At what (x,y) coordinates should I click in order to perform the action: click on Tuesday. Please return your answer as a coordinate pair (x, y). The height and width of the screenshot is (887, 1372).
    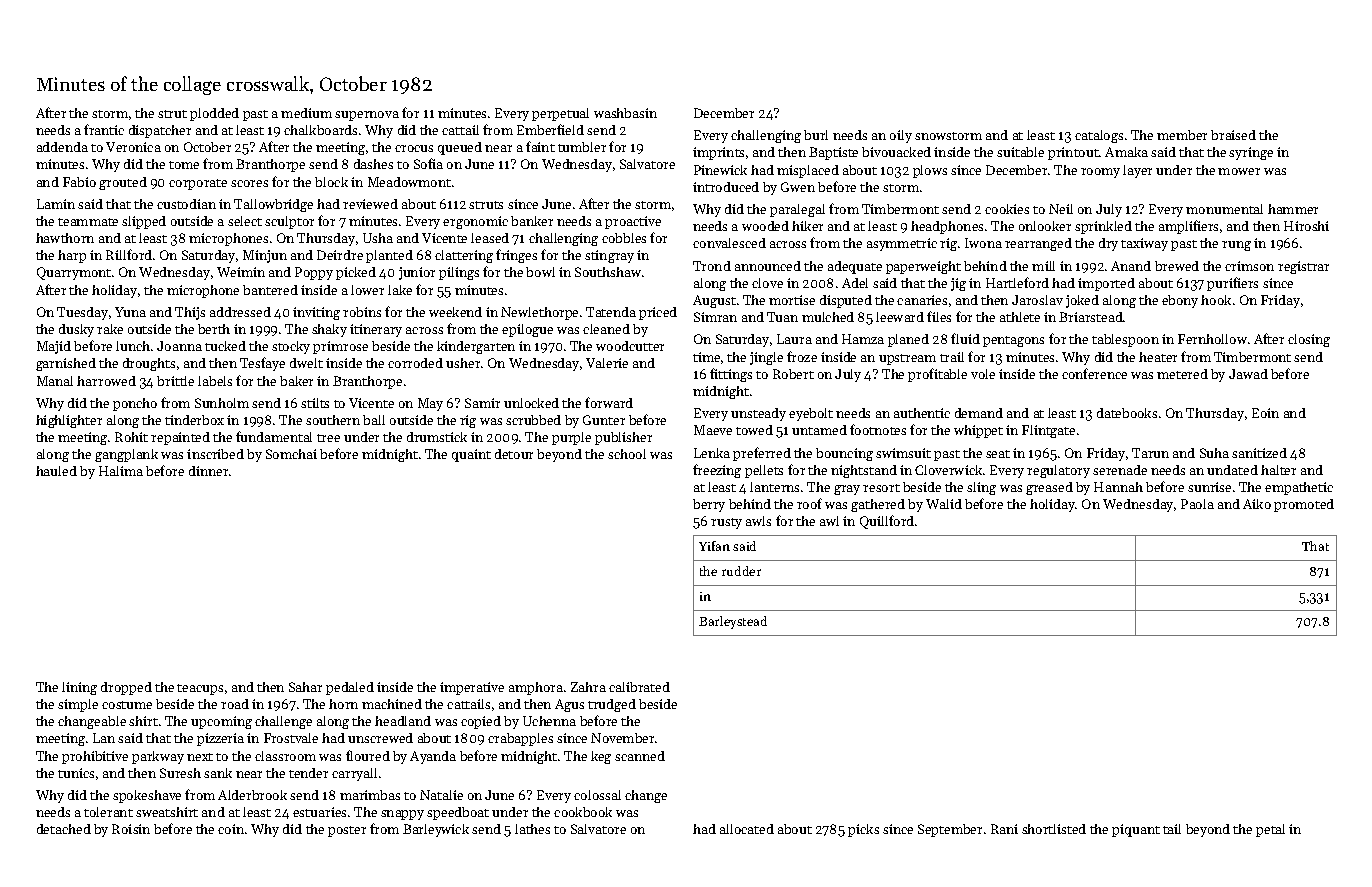
    Looking at the image, I should click on (82, 313).
